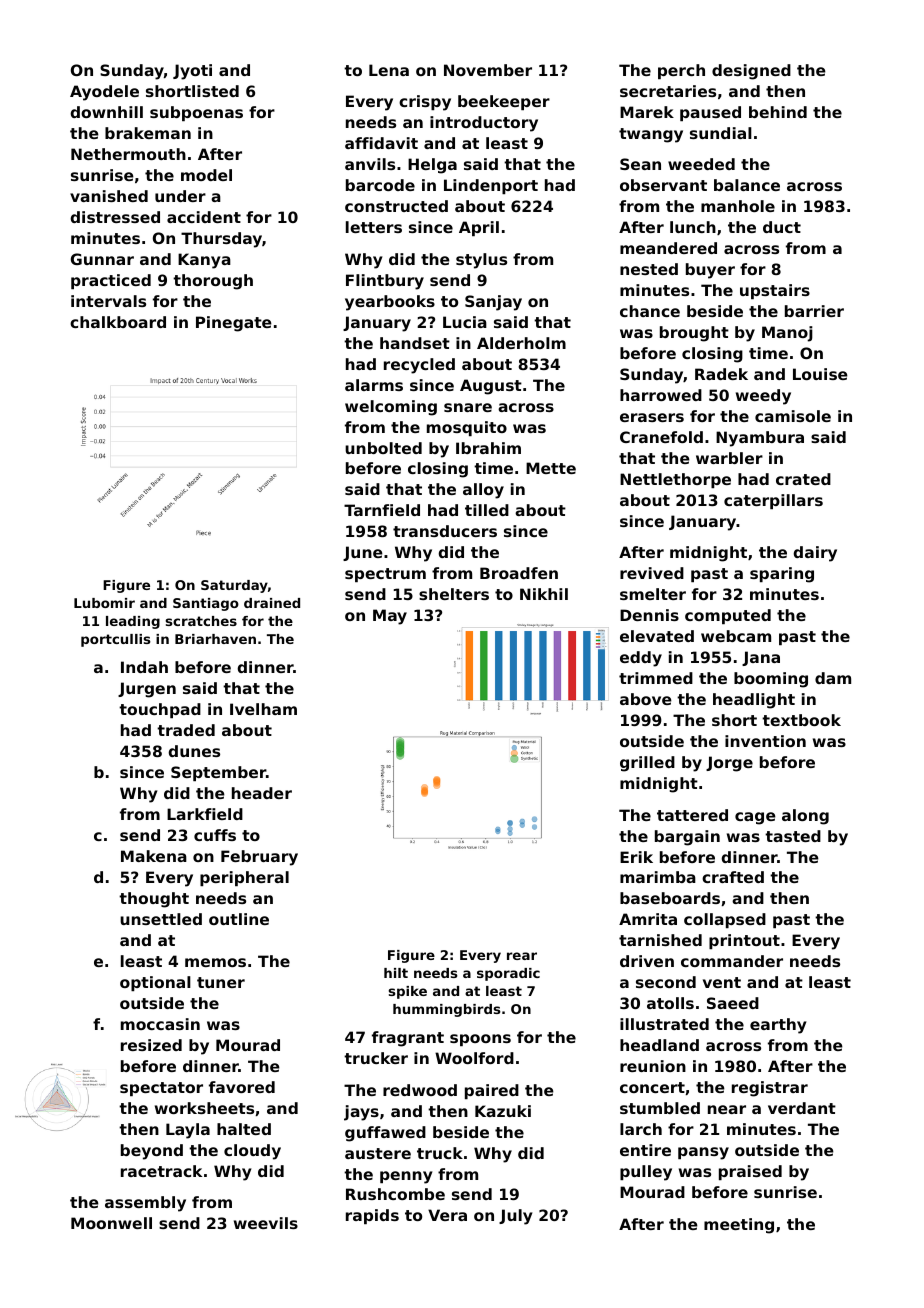  What do you see at coordinates (104, 603) in the screenshot?
I see `Lubomir` at bounding box center [104, 603].
